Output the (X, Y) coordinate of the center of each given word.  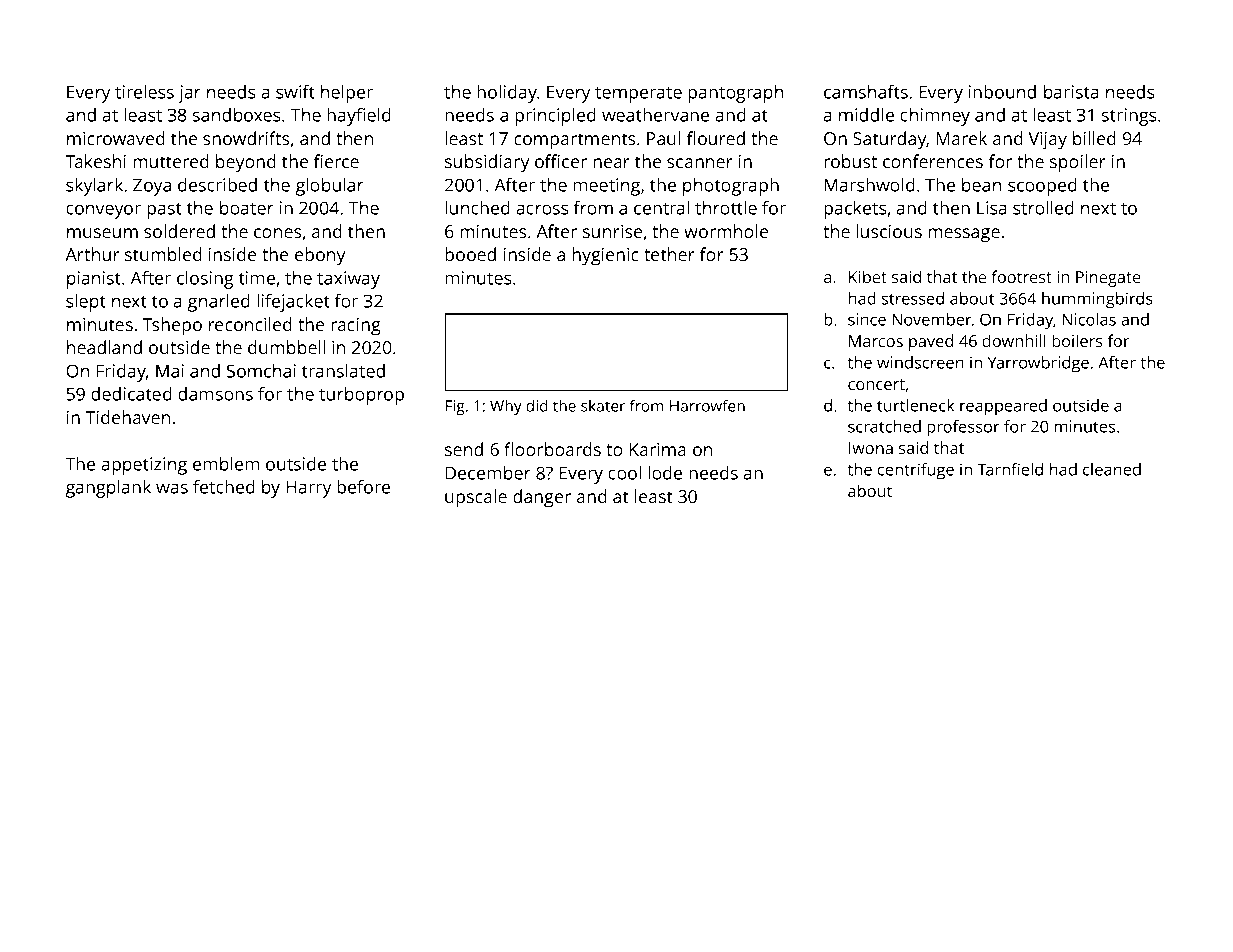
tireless (144, 92)
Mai (170, 371)
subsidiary (487, 163)
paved (931, 342)
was (172, 489)
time (257, 278)
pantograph (735, 94)
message (964, 235)
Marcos (876, 341)
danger (542, 498)
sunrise (612, 231)
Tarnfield (1010, 469)
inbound (1002, 92)
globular (330, 187)
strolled (1043, 208)
